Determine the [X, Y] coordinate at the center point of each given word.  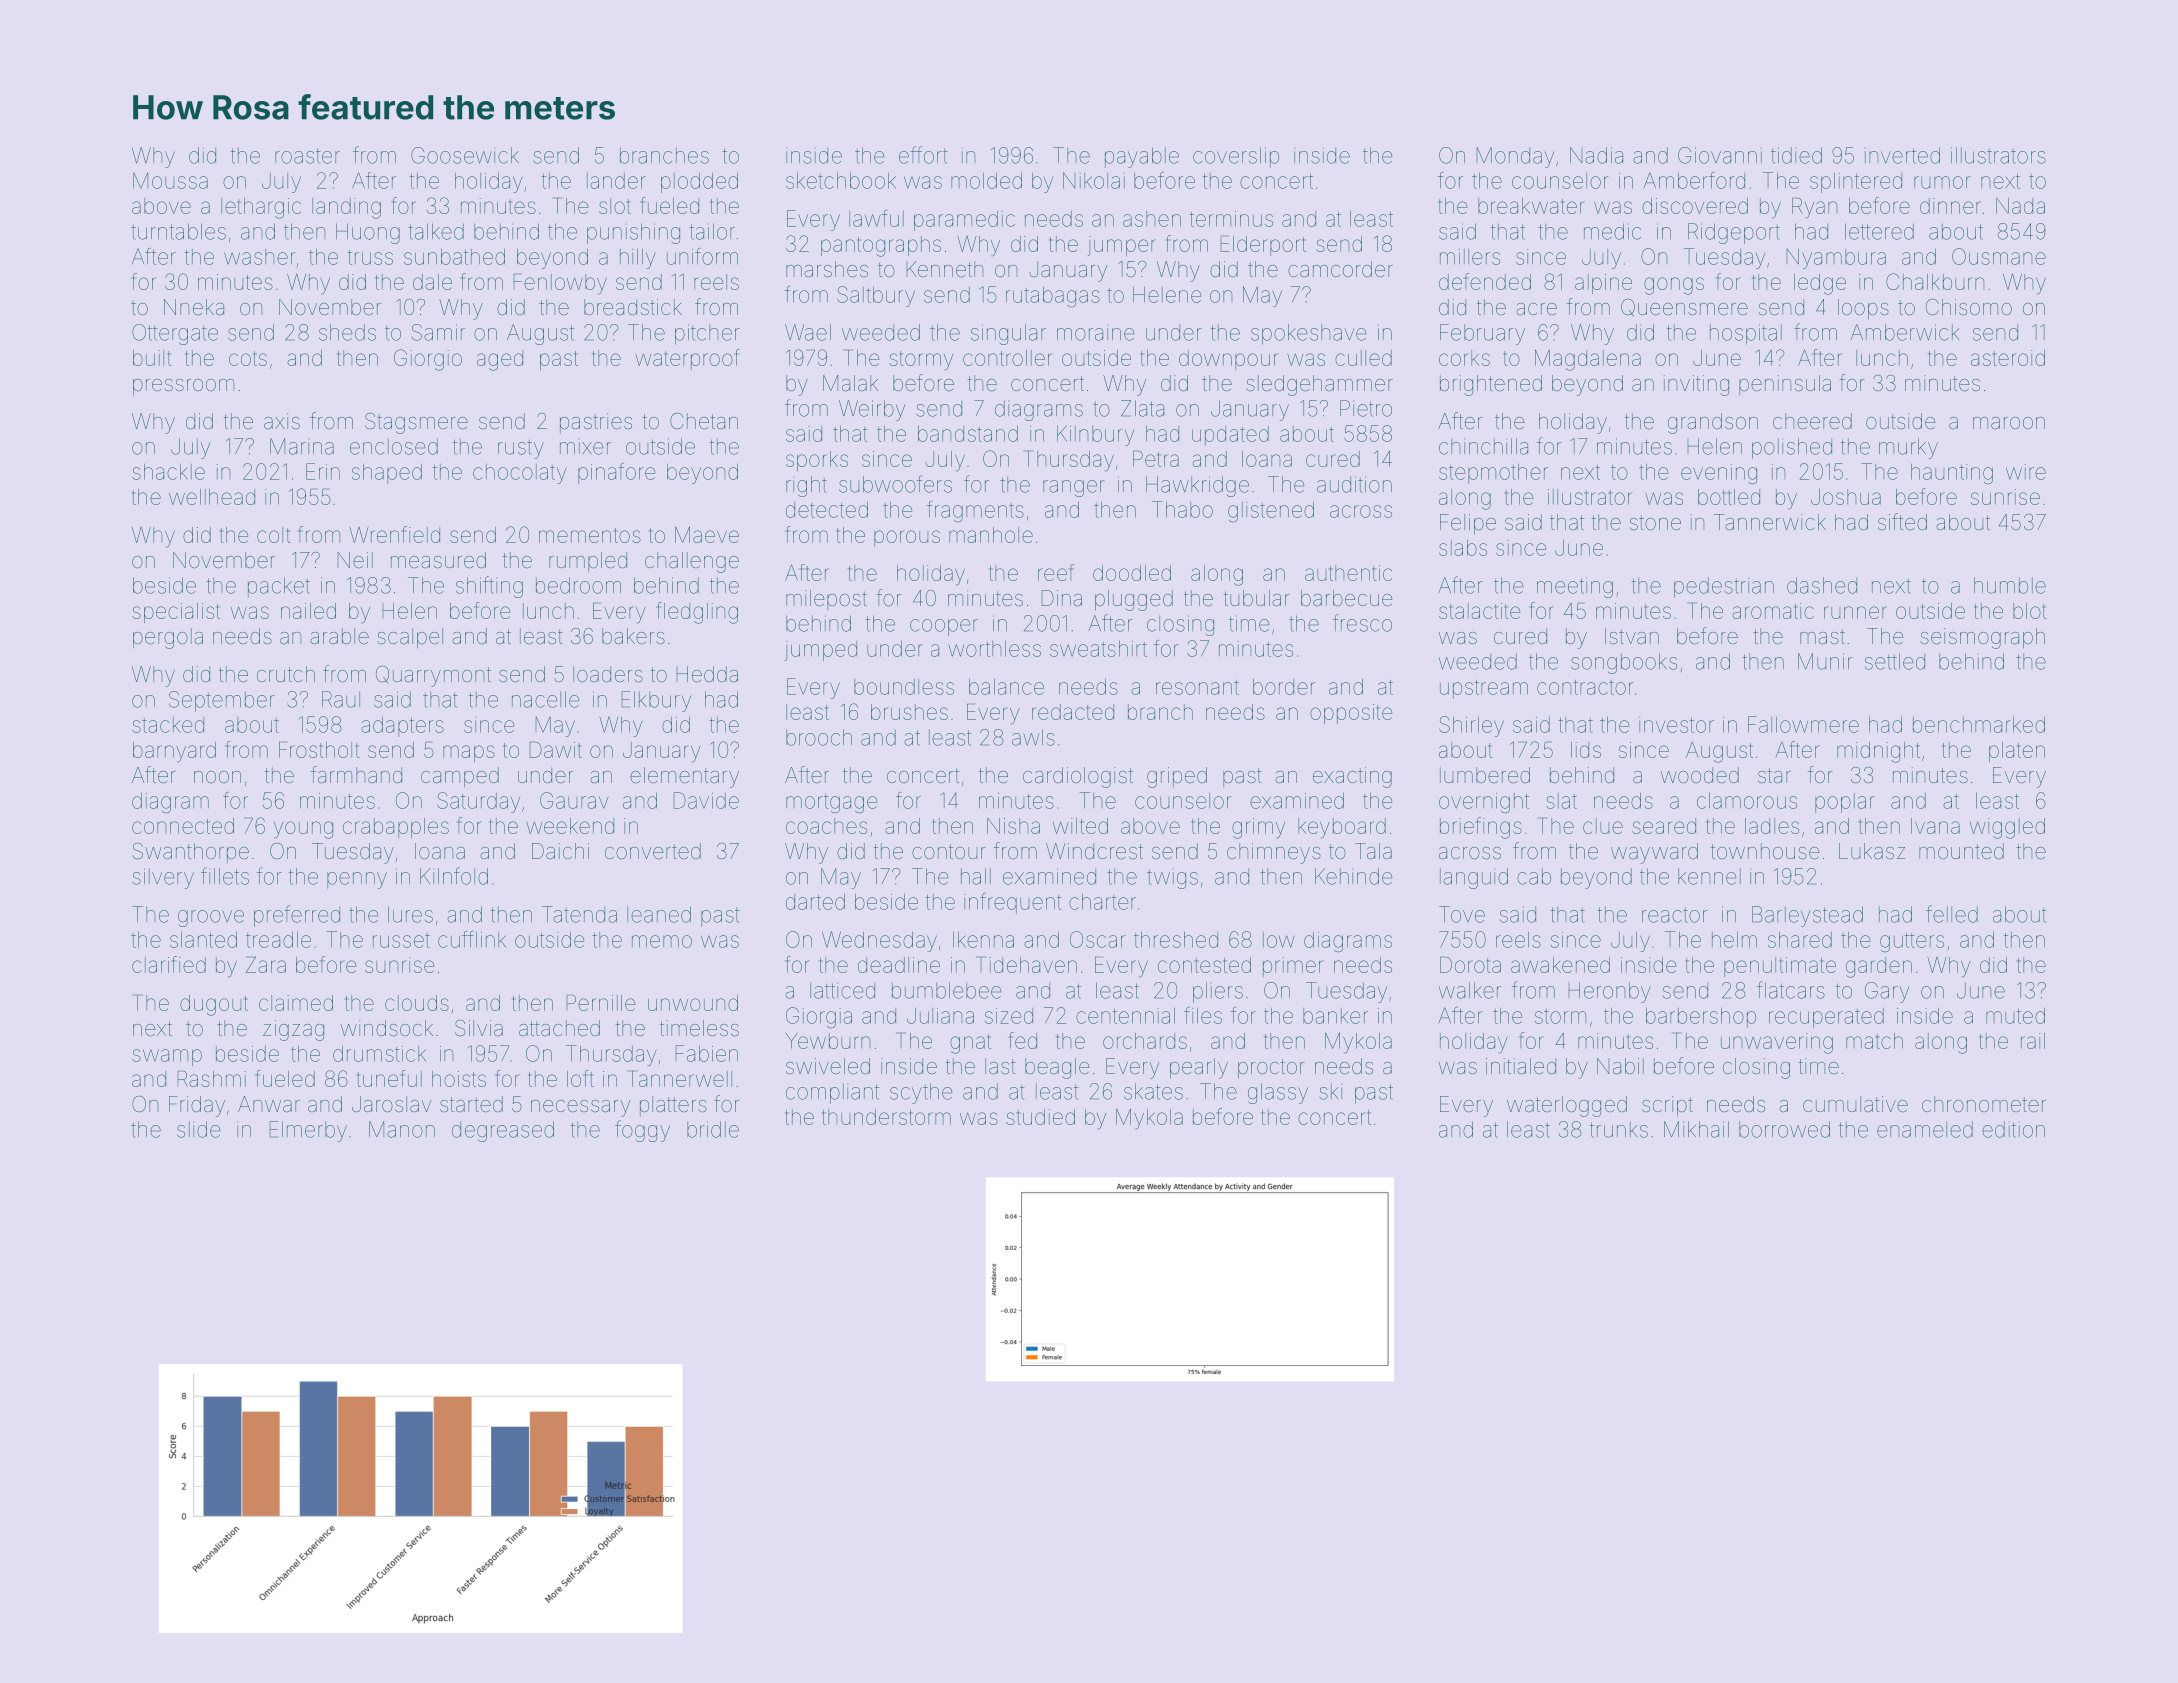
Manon [402, 1129]
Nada [2020, 206]
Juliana [940, 1015]
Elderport [1263, 245]
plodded [699, 182]
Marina [302, 446]
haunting [1952, 473]
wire [2026, 472]
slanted [203, 939]
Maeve [707, 535]
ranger [1074, 488]
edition [2013, 1129]
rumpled [588, 562]
